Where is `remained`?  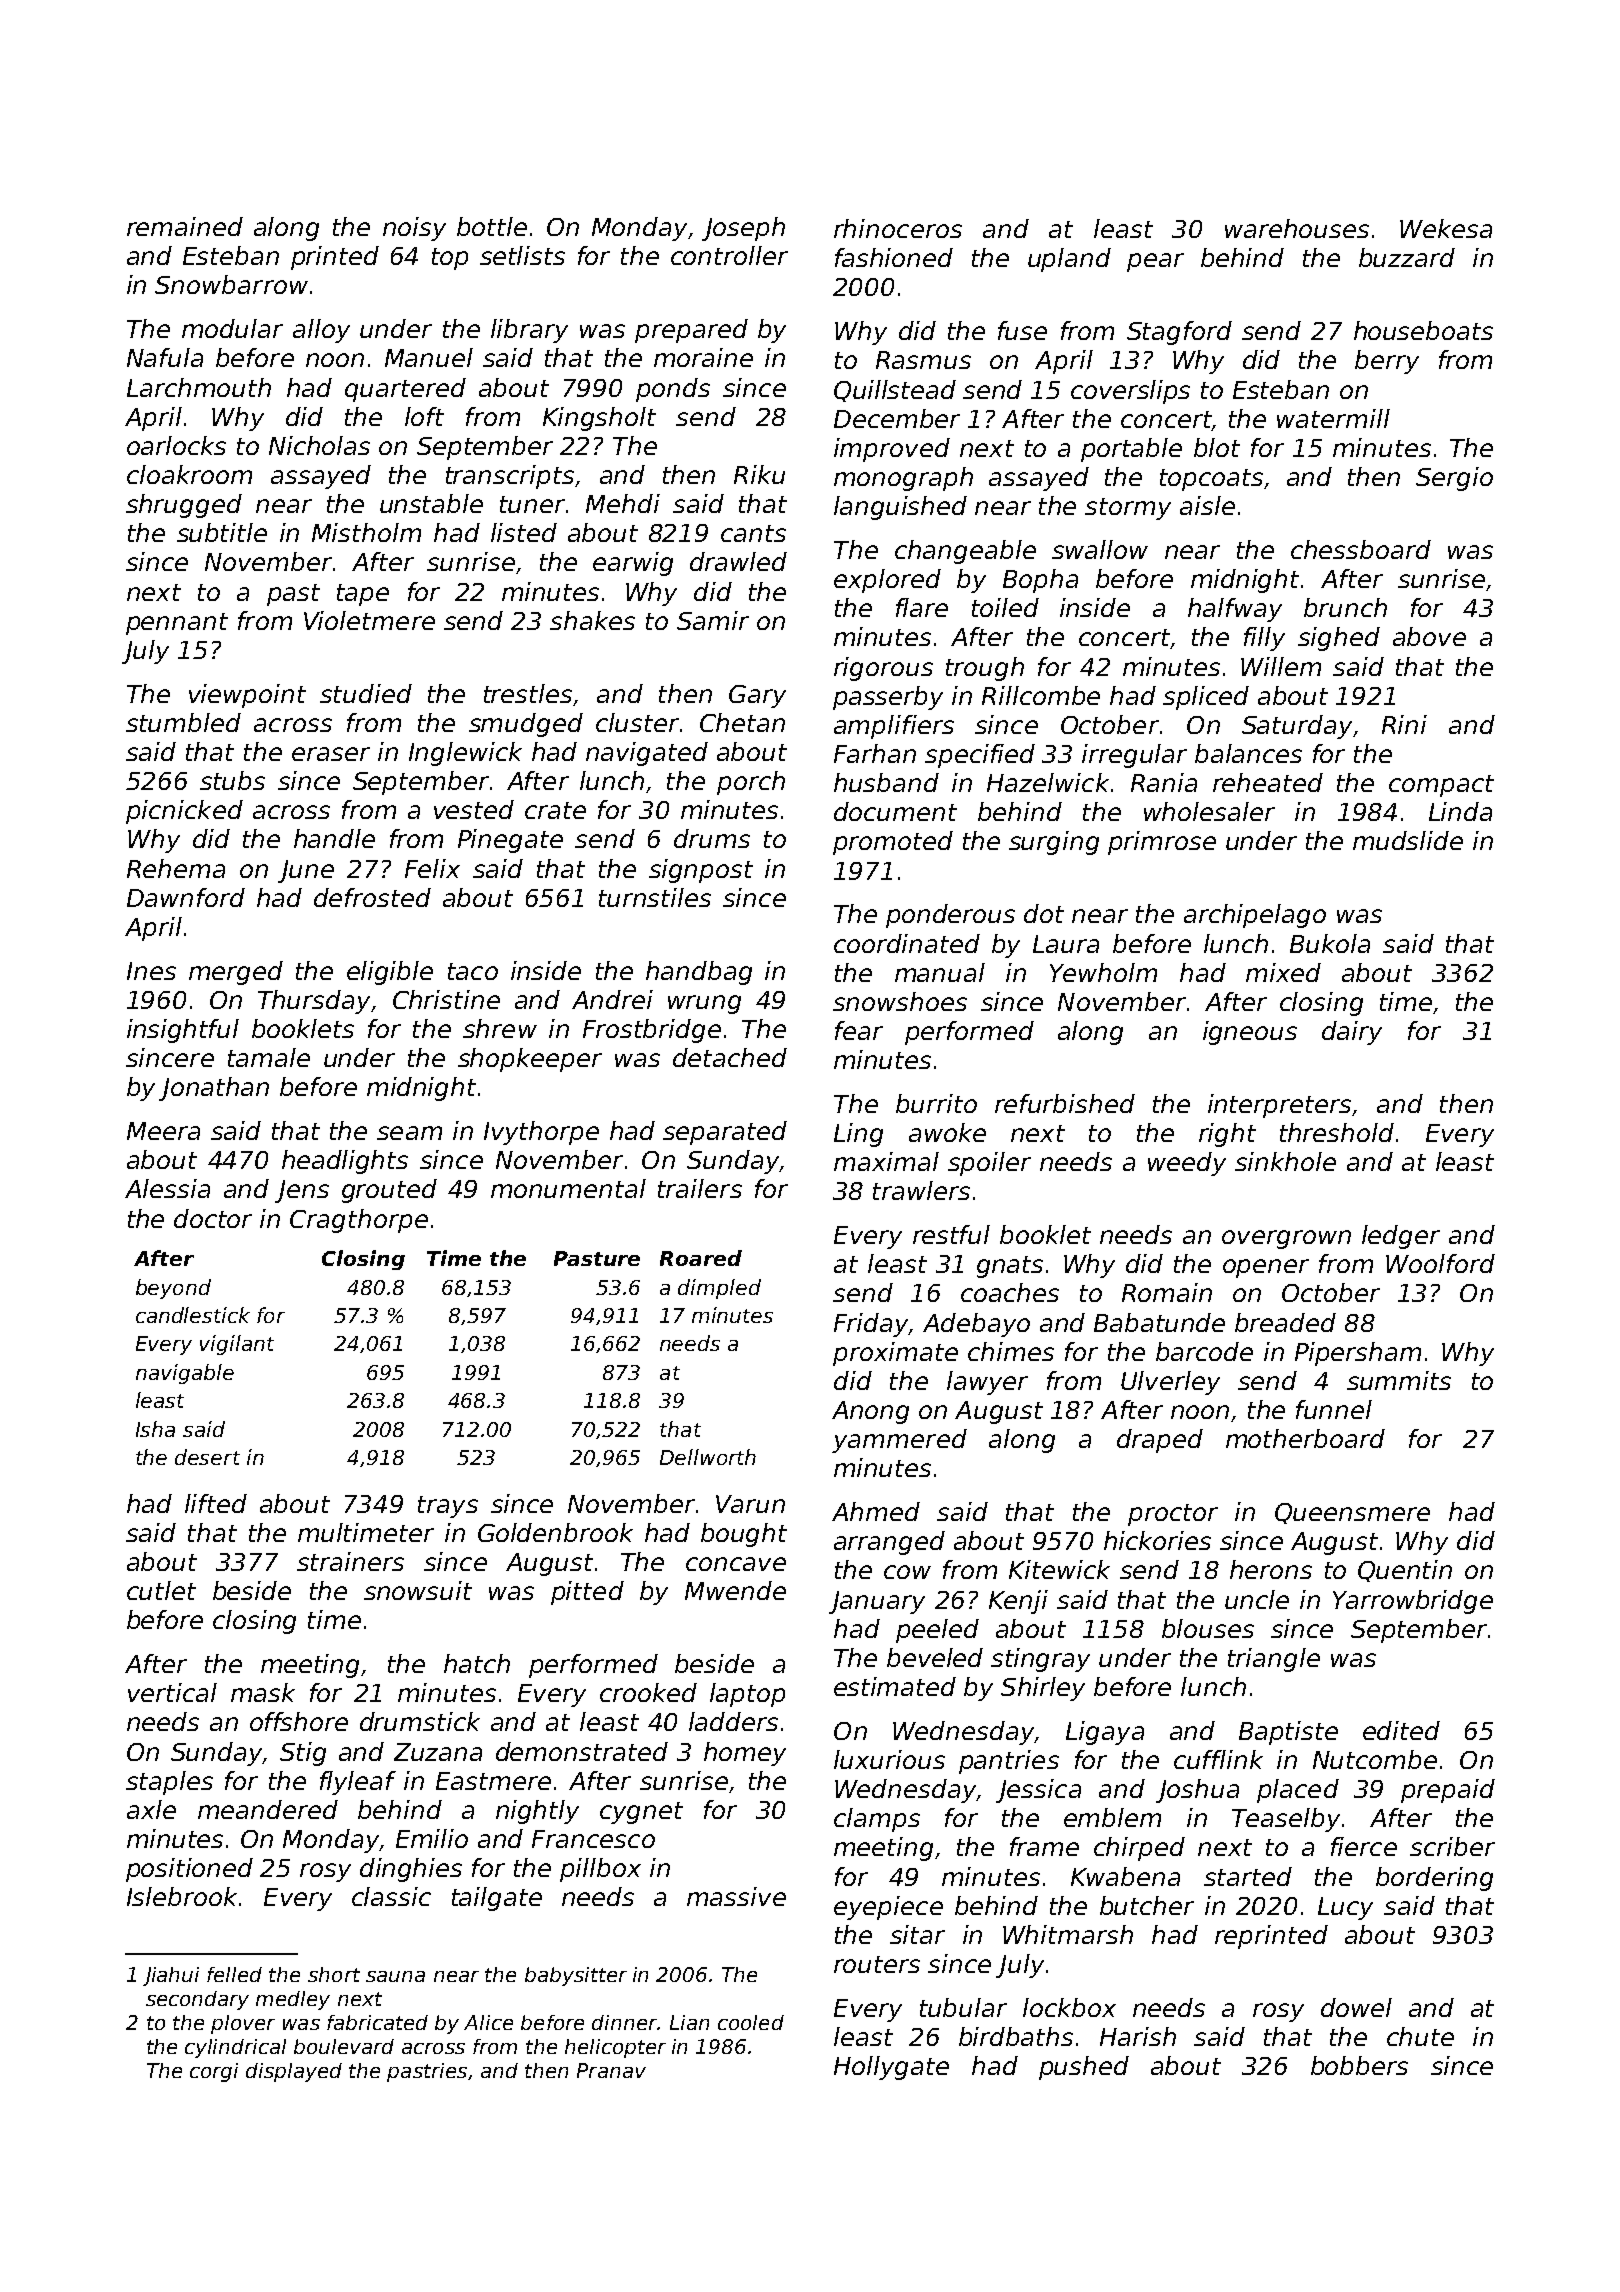 remained is located at coordinates (185, 226).
